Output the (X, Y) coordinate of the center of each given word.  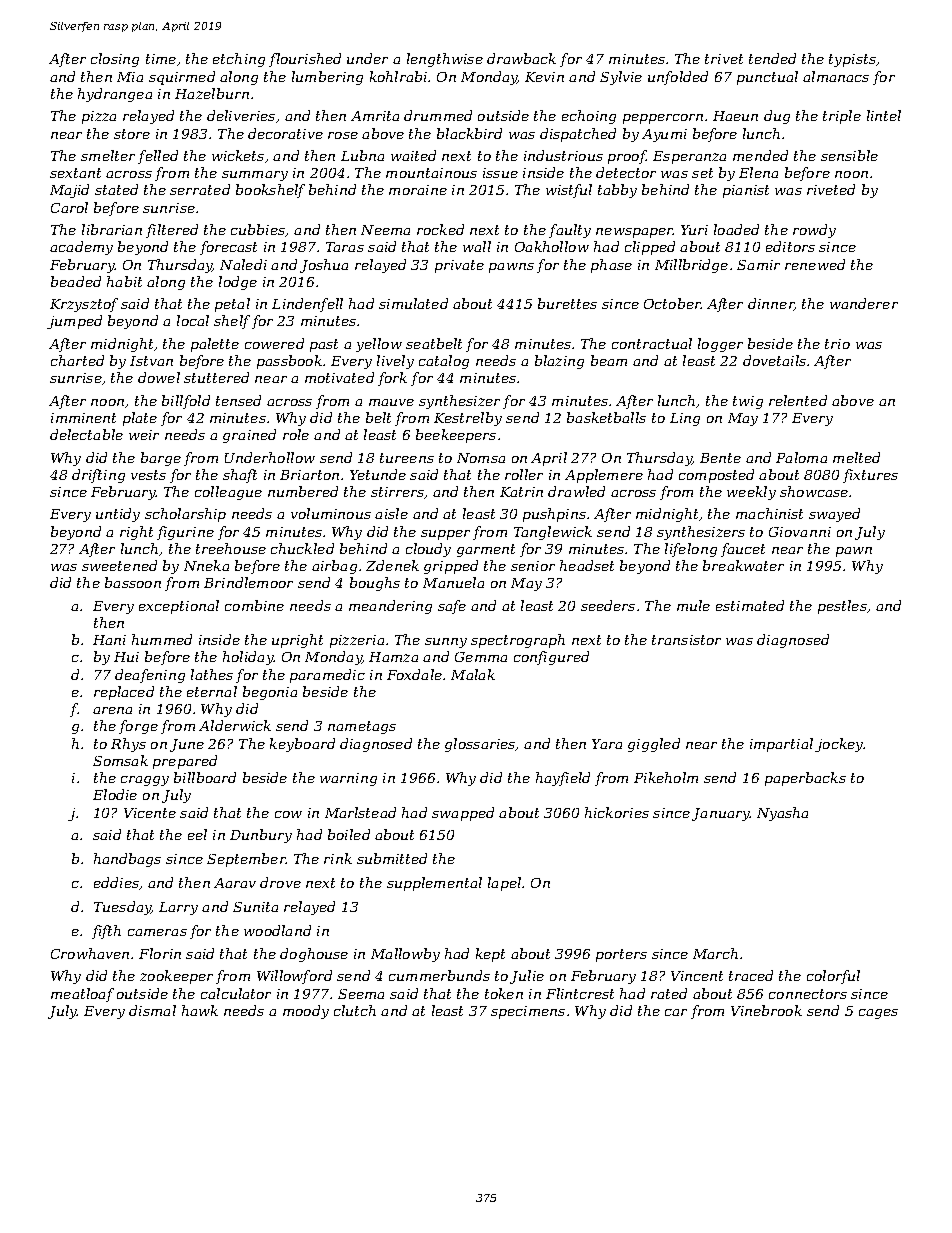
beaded (76, 281)
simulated (413, 303)
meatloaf (82, 995)
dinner (771, 304)
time (161, 59)
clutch (355, 1010)
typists (852, 60)
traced (751, 975)
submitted (392, 858)
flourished (305, 60)
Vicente (150, 813)
